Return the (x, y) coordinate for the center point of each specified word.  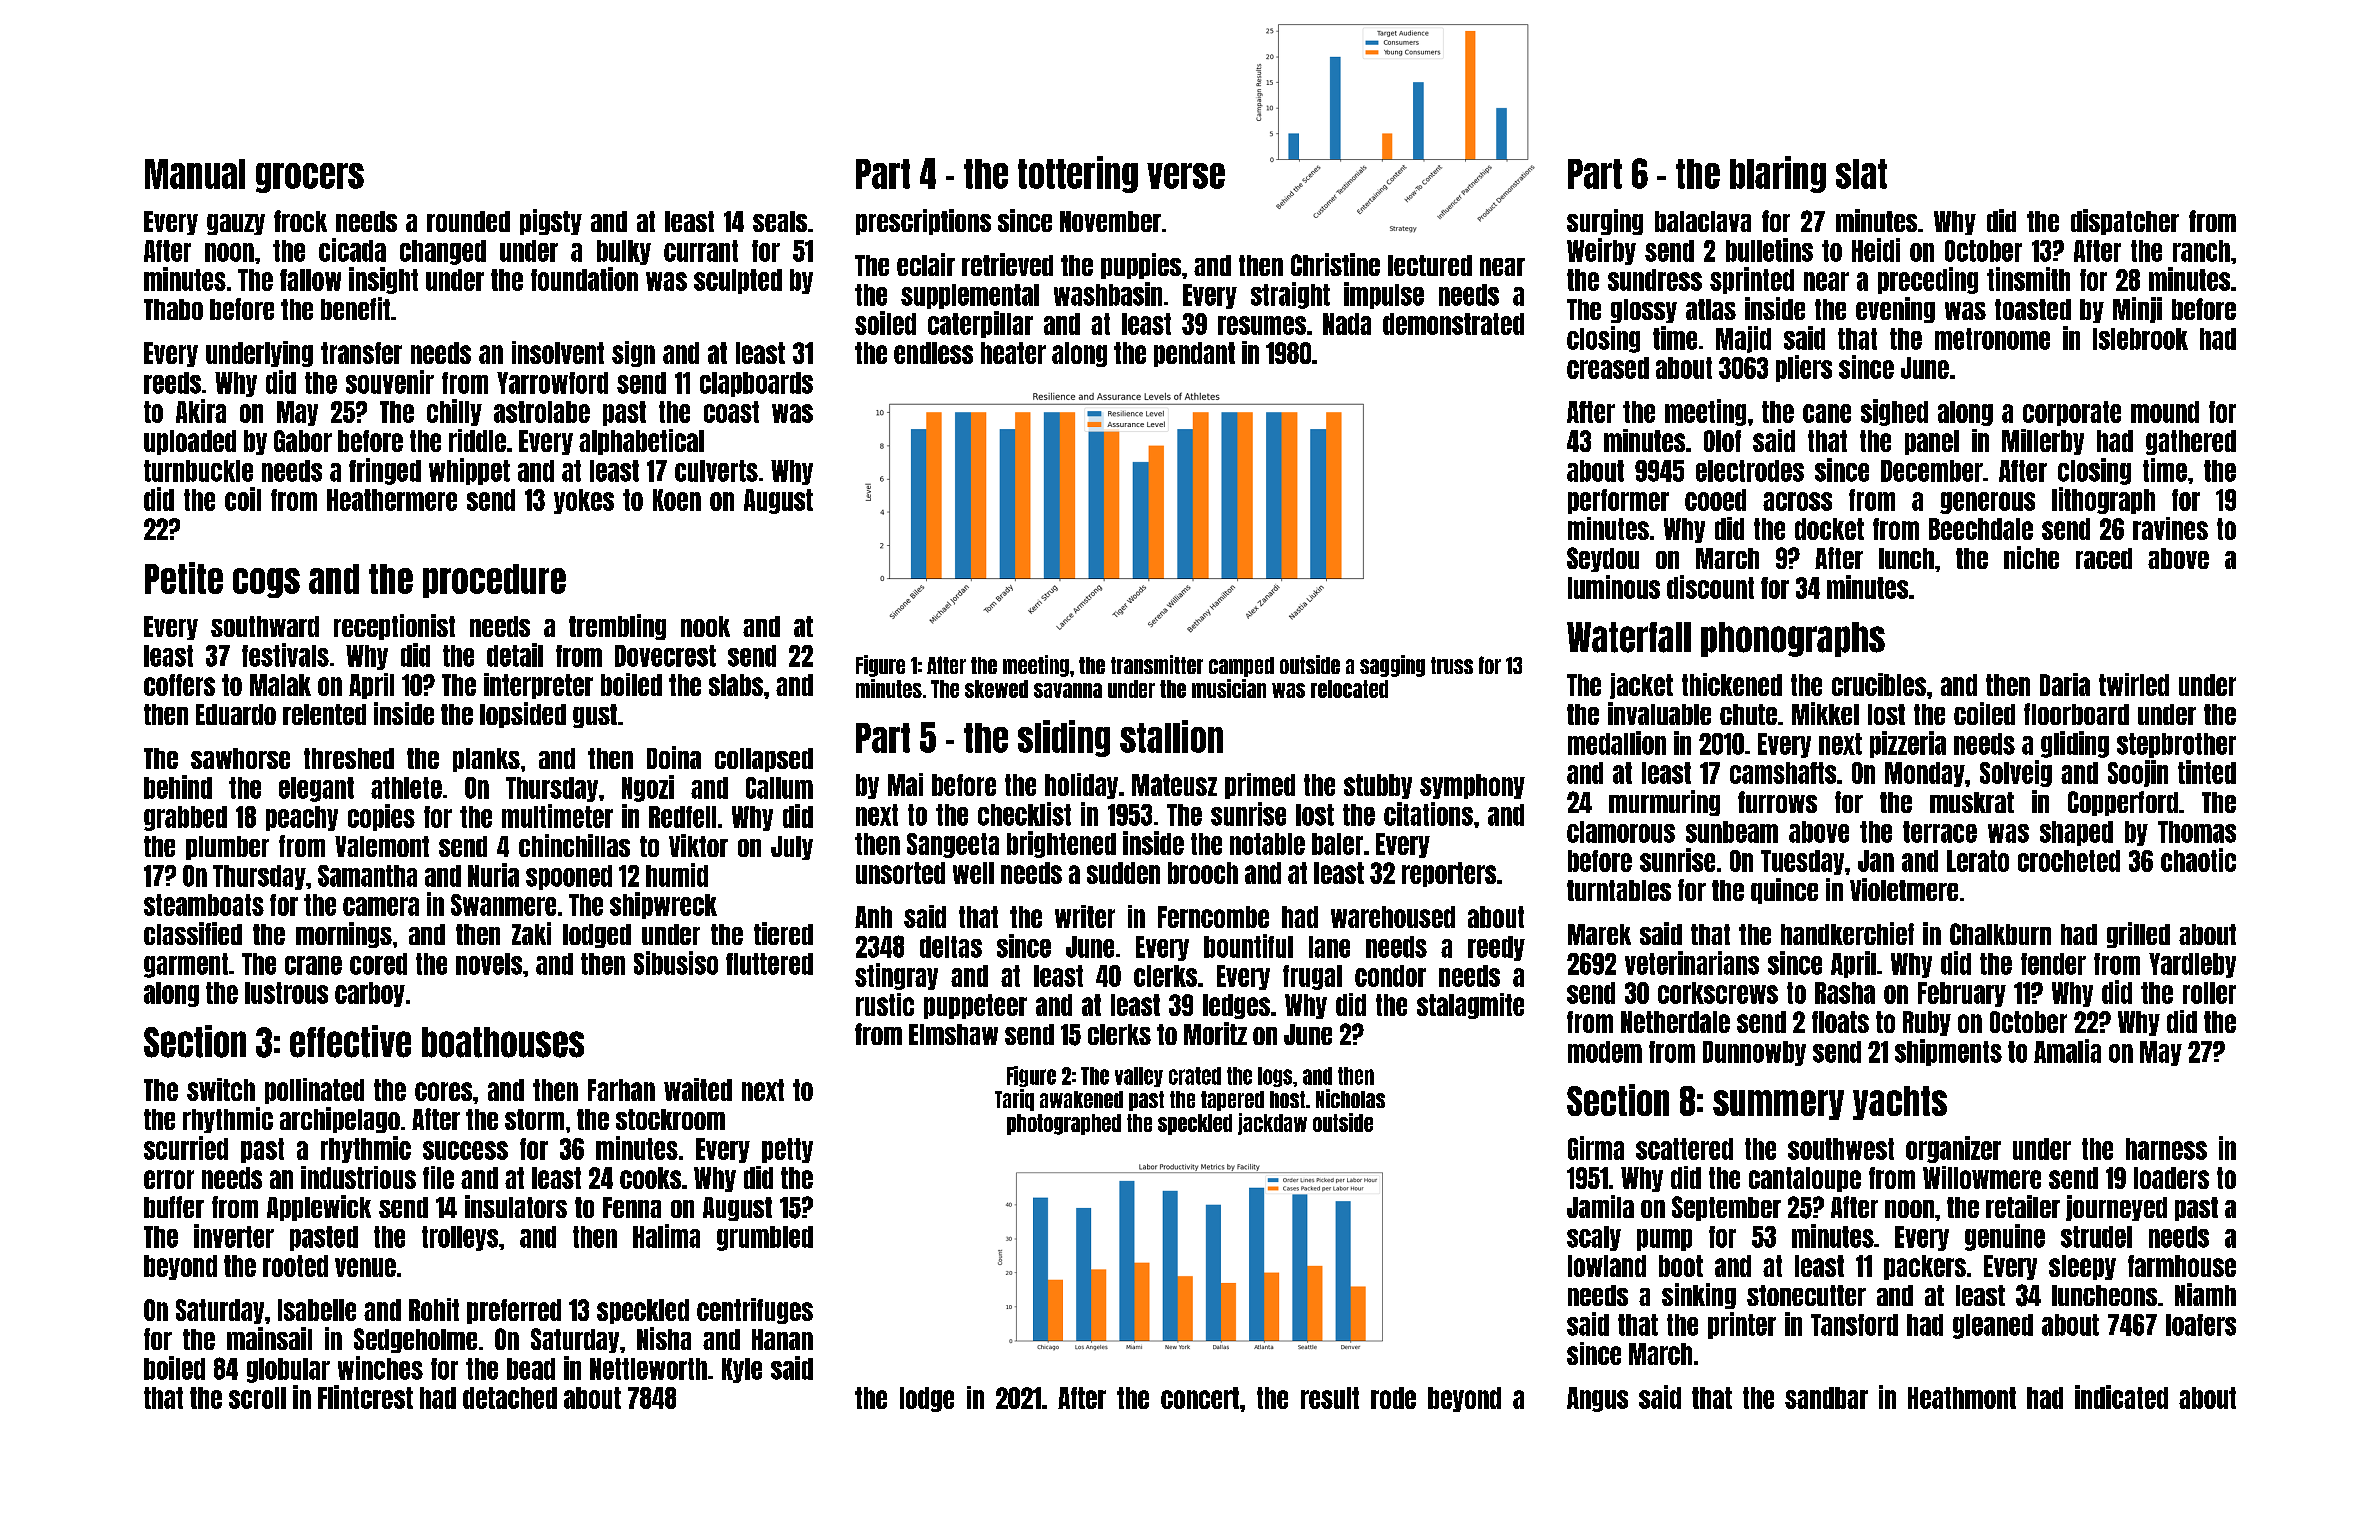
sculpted (738, 281)
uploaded (190, 442)
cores (443, 1091)
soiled (885, 323)
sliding (1064, 738)
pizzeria (1908, 744)
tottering (1078, 174)
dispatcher (2125, 222)
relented (324, 714)
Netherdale (1675, 1022)
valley (1139, 1077)
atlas (1711, 309)
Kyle (742, 1370)
